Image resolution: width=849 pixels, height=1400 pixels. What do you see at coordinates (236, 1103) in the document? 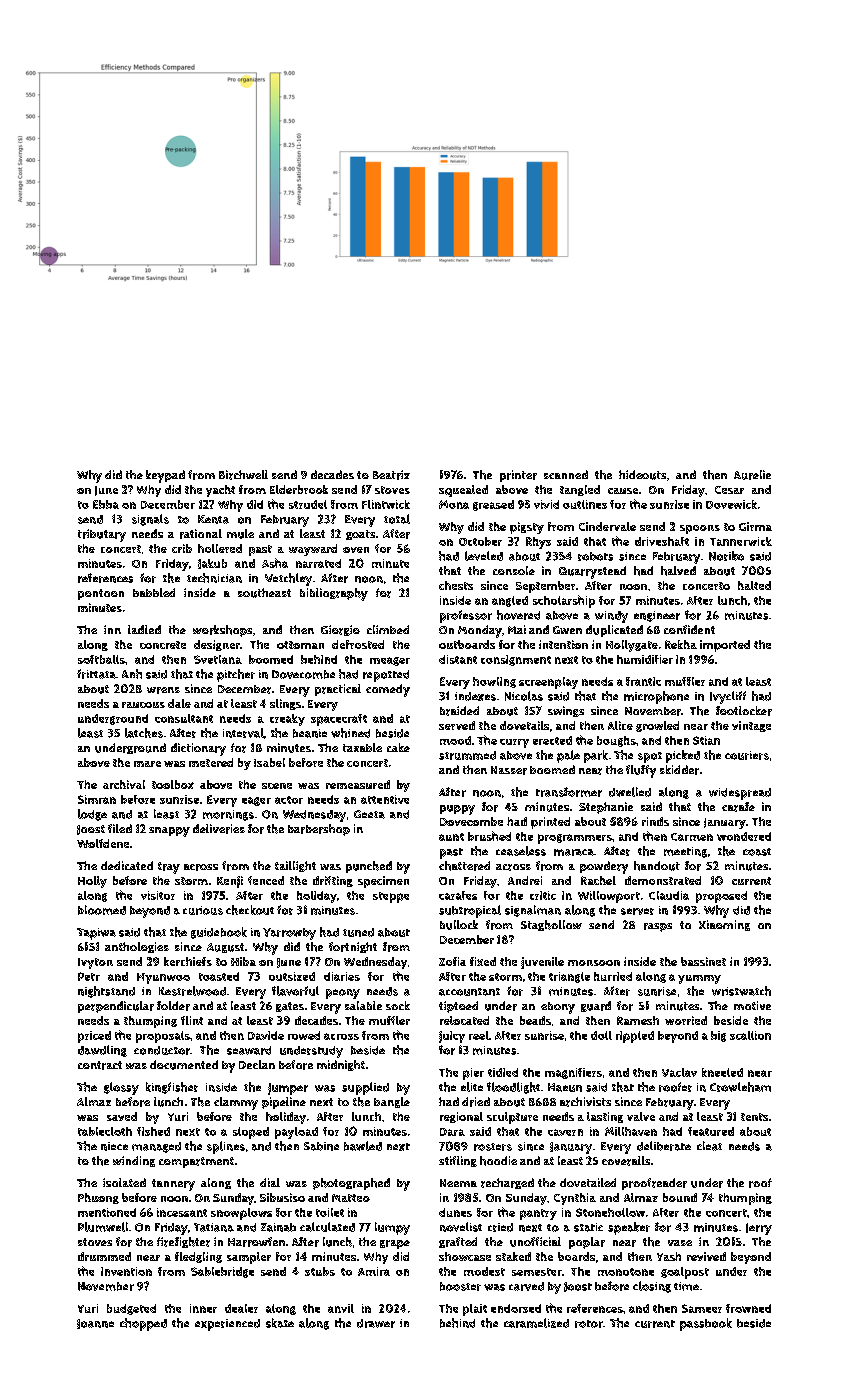
I see `clammy` at bounding box center [236, 1103].
